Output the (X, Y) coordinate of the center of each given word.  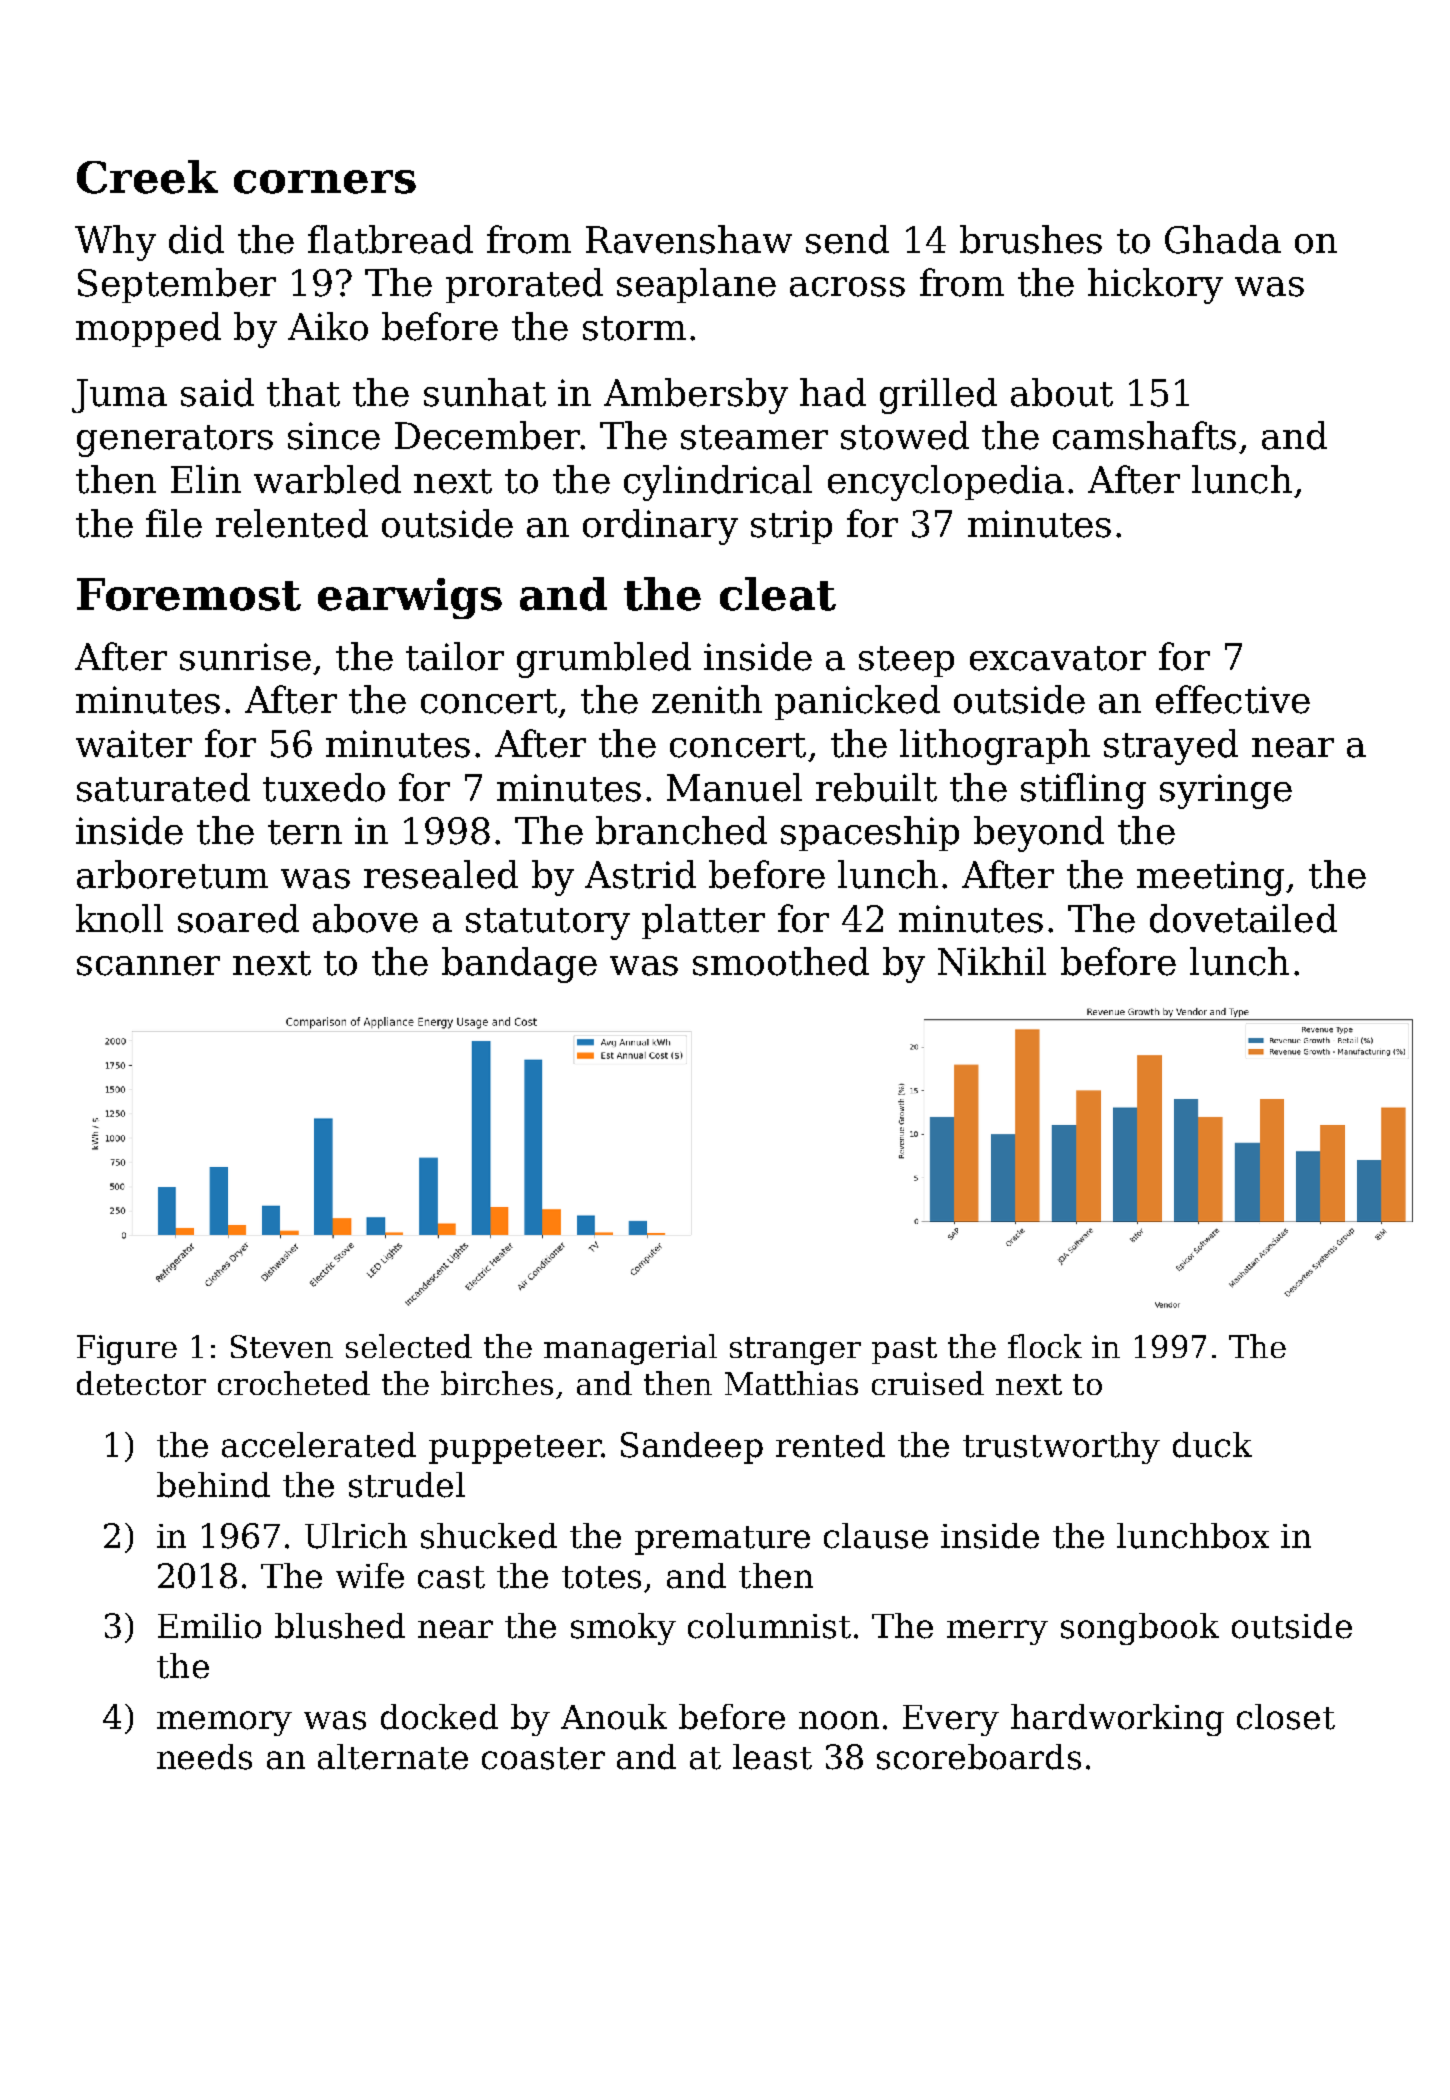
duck (1212, 1445)
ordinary (660, 527)
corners (325, 182)
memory (224, 1723)
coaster (543, 1758)
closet (1286, 1717)
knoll (119, 918)
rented (830, 1445)
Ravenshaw (689, 239)
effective (1233, 699)
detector (141, 1383)
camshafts (1144, 435)
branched (681, 830)
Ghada (1223, 239)
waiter (134, 744)
